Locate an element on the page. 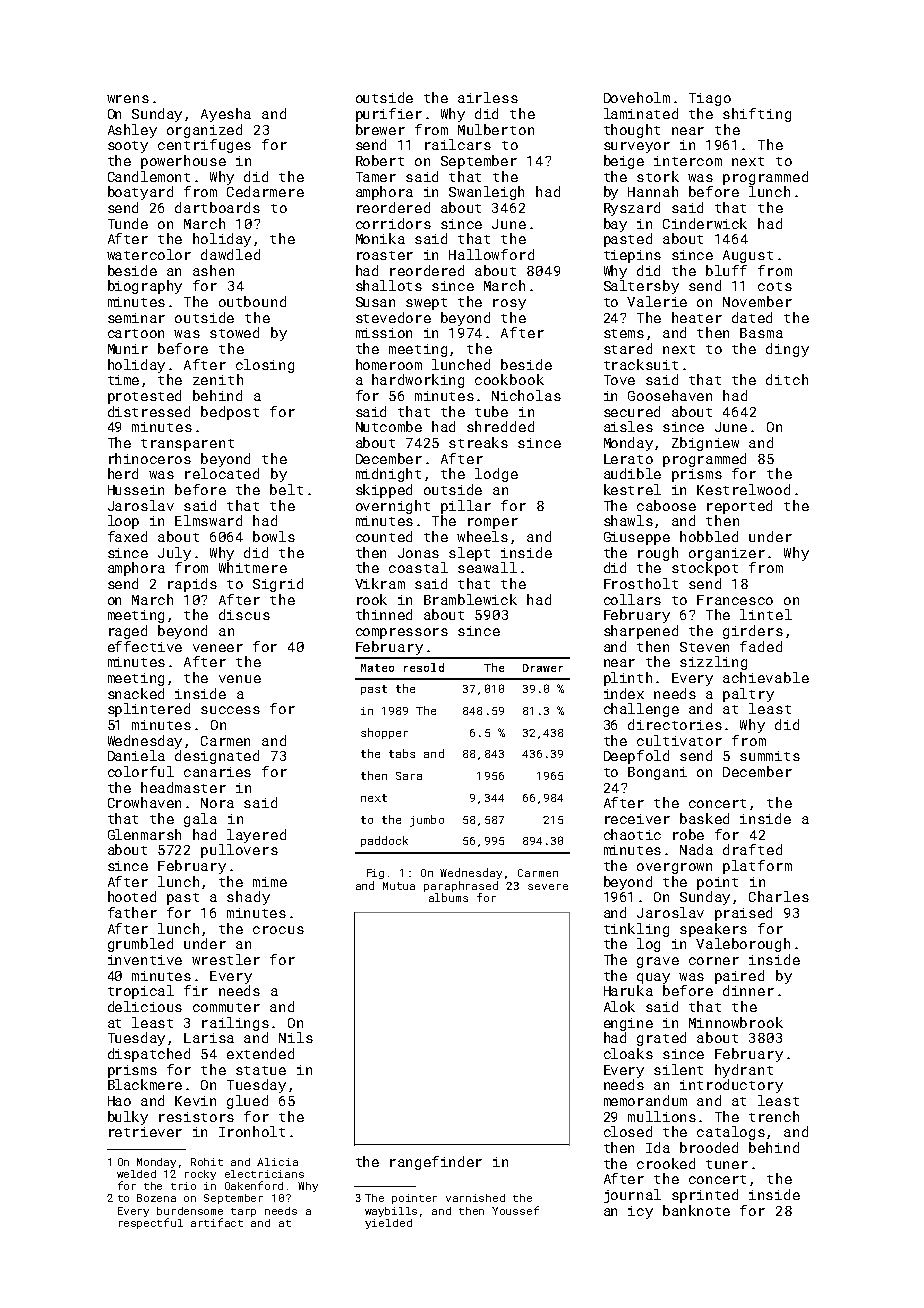 The height and width of the page is (1308, 924). Giuseppe is located at coordinates (637, 538).
